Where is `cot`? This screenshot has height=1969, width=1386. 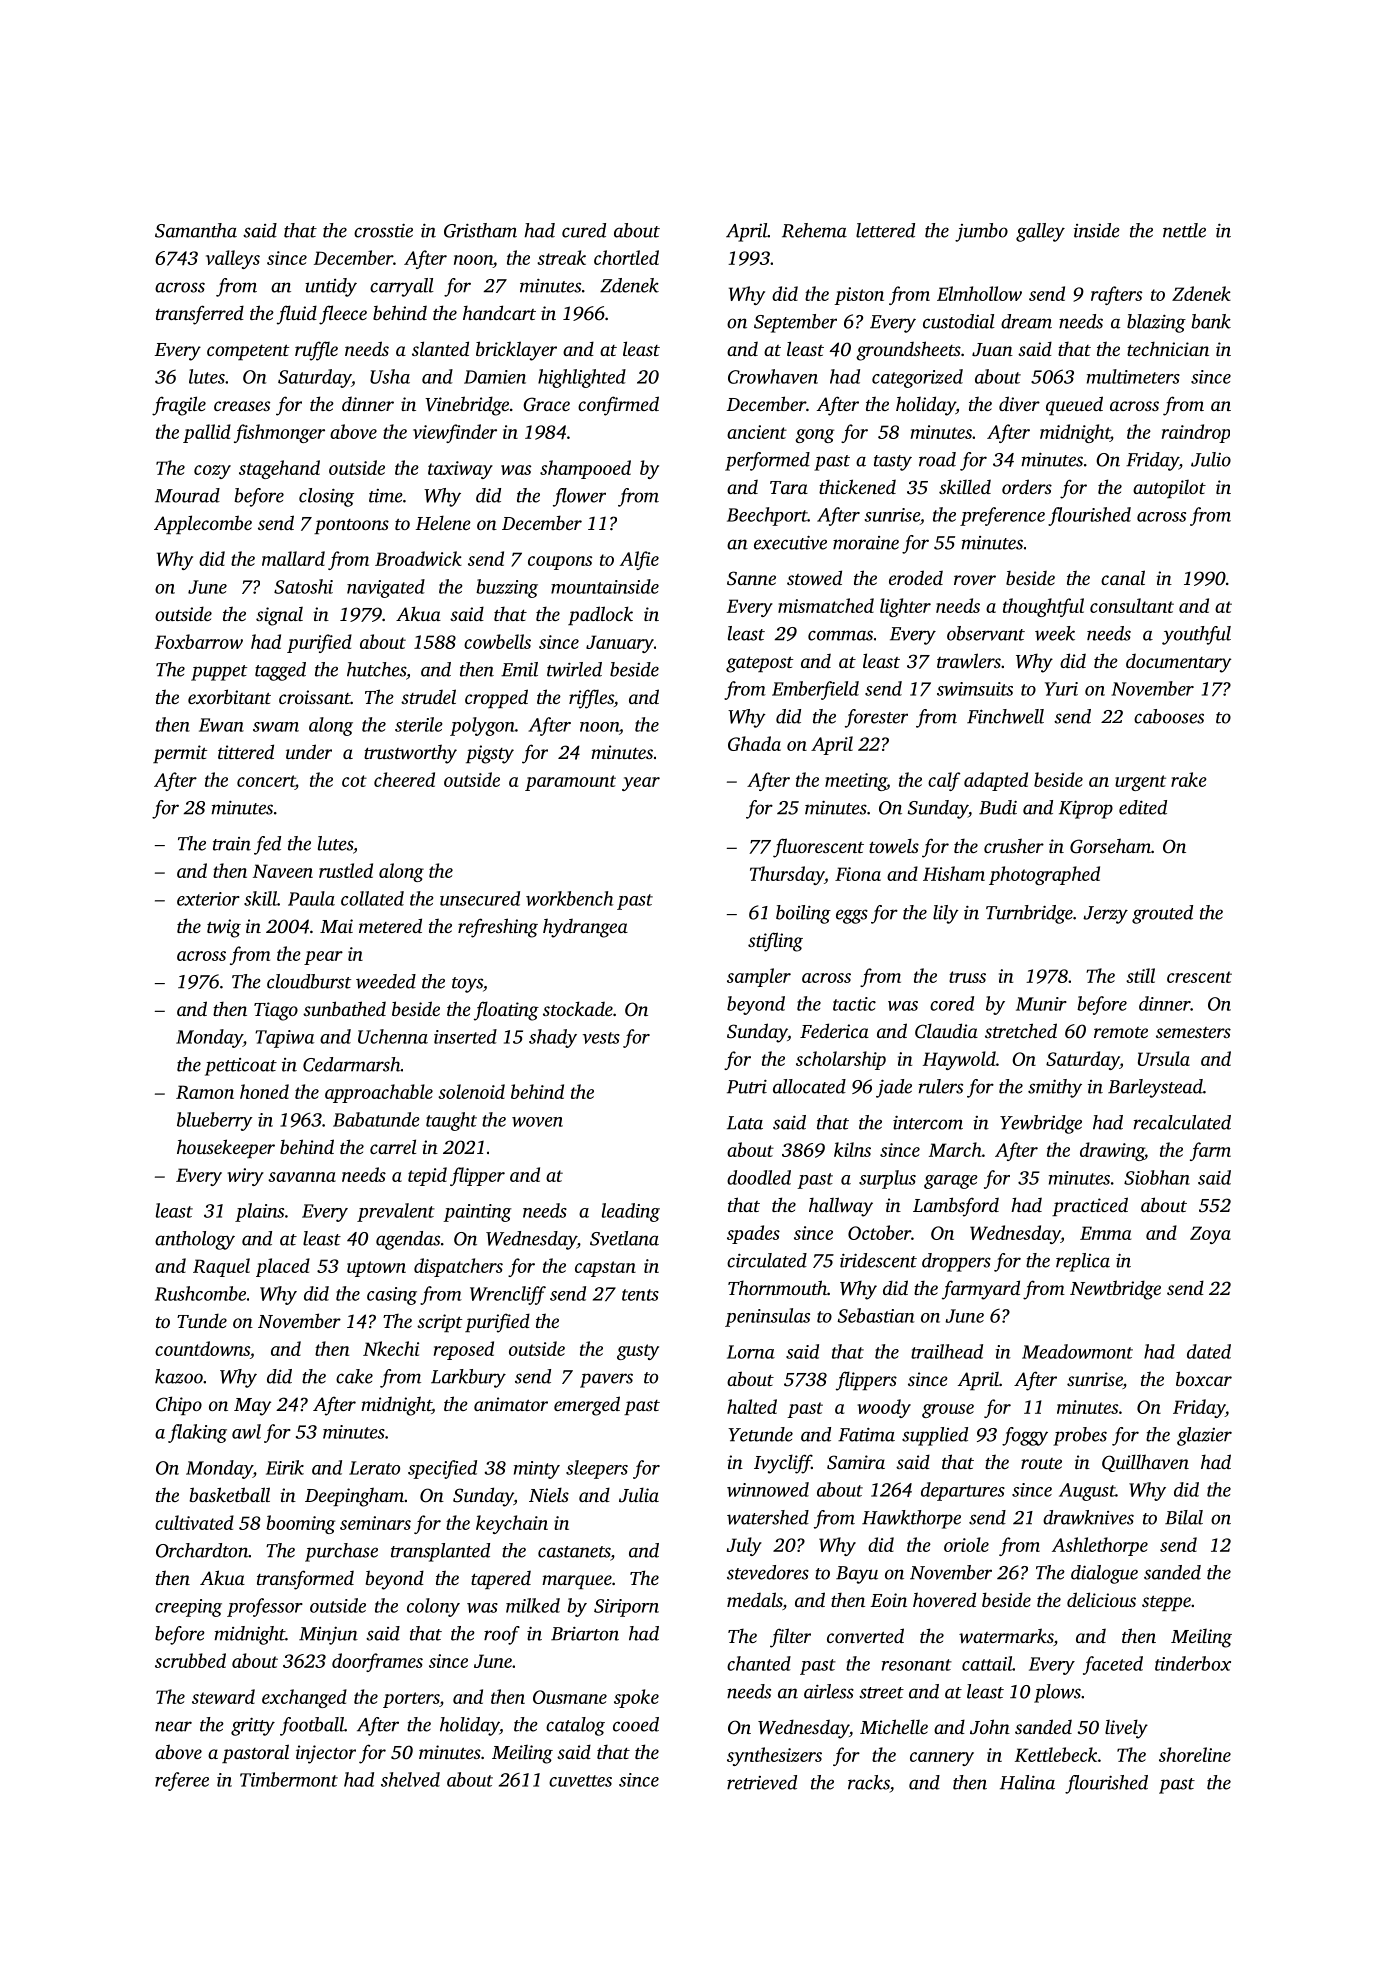
cot is located at coordinates (354, 781).
